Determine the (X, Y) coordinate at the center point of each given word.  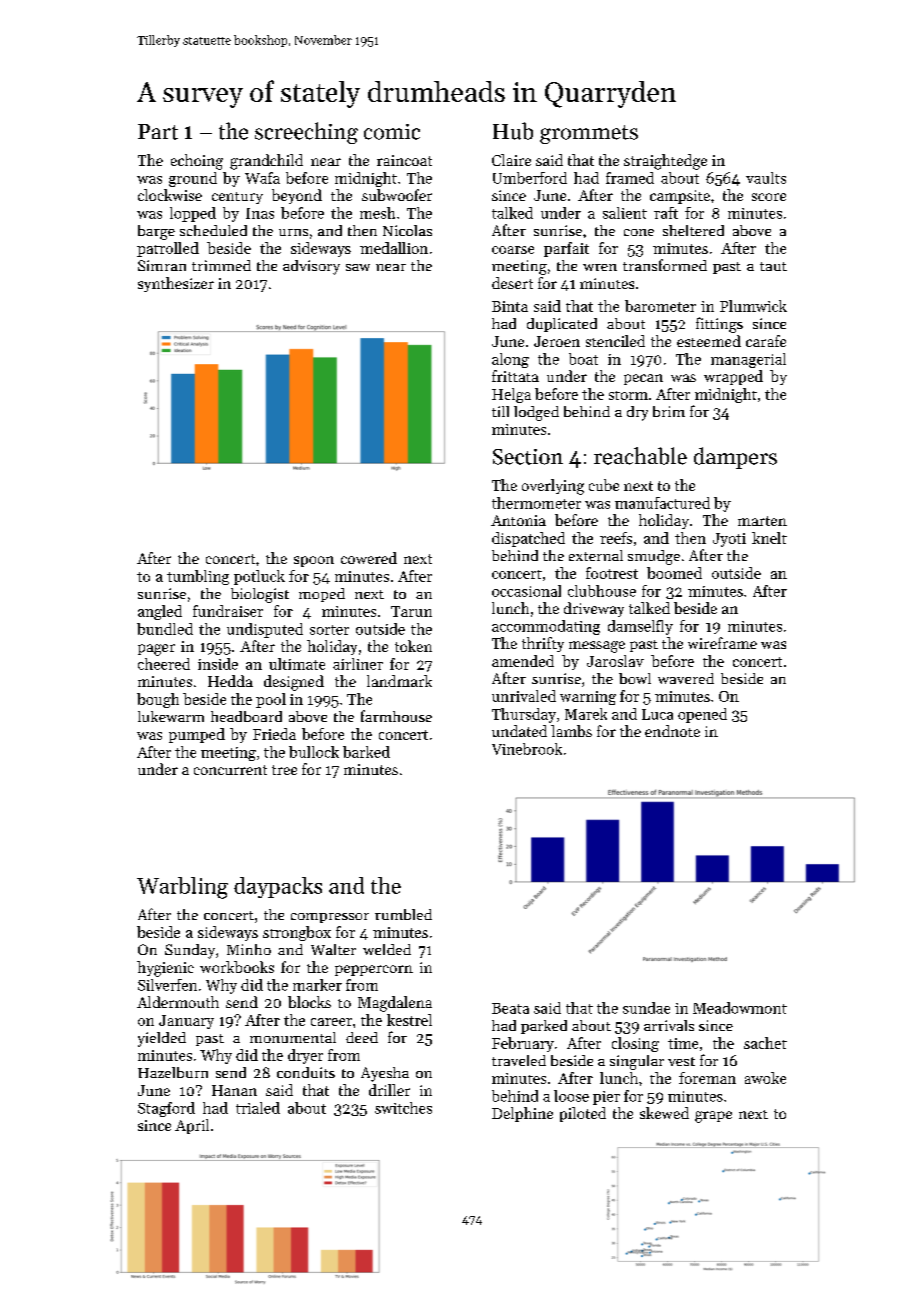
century (237, 198)
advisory (311, 267)
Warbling (182, 888)
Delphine (522, 1114)
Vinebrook (527, 749)
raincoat (404, 160)
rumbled (403, 914)
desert (512, 283)
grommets (589, 134)
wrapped (733, 377)
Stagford (166, 1109)
